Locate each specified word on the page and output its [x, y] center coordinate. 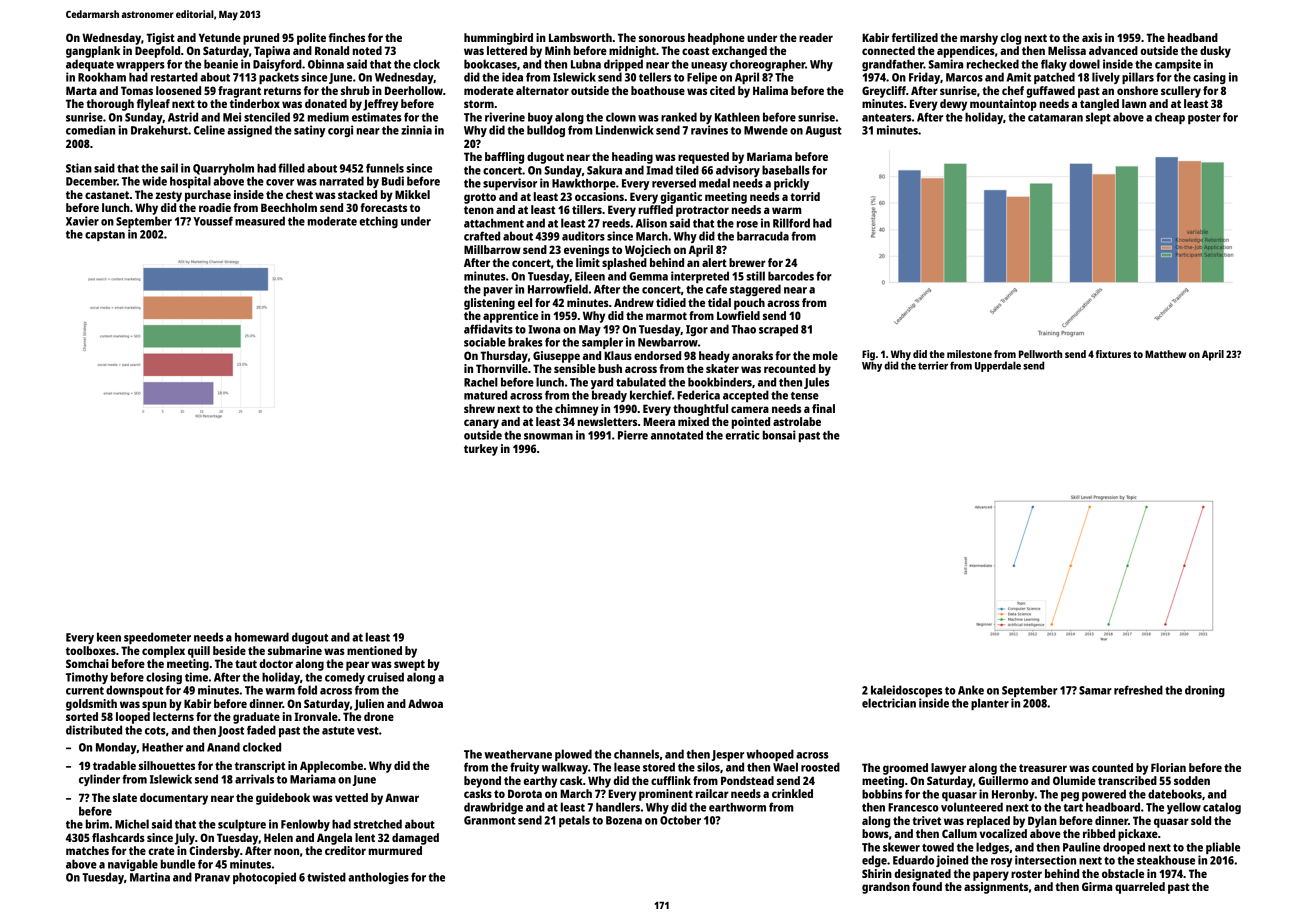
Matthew [1165, 354]
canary [481, 424]
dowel [1084, 64]
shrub [355, 90]
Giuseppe [556, 357]
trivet [926, 820]
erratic [742, 435]
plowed [573, 755]
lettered [507, 50]
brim [97, 824]
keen [109, 637]
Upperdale [998, 366]
